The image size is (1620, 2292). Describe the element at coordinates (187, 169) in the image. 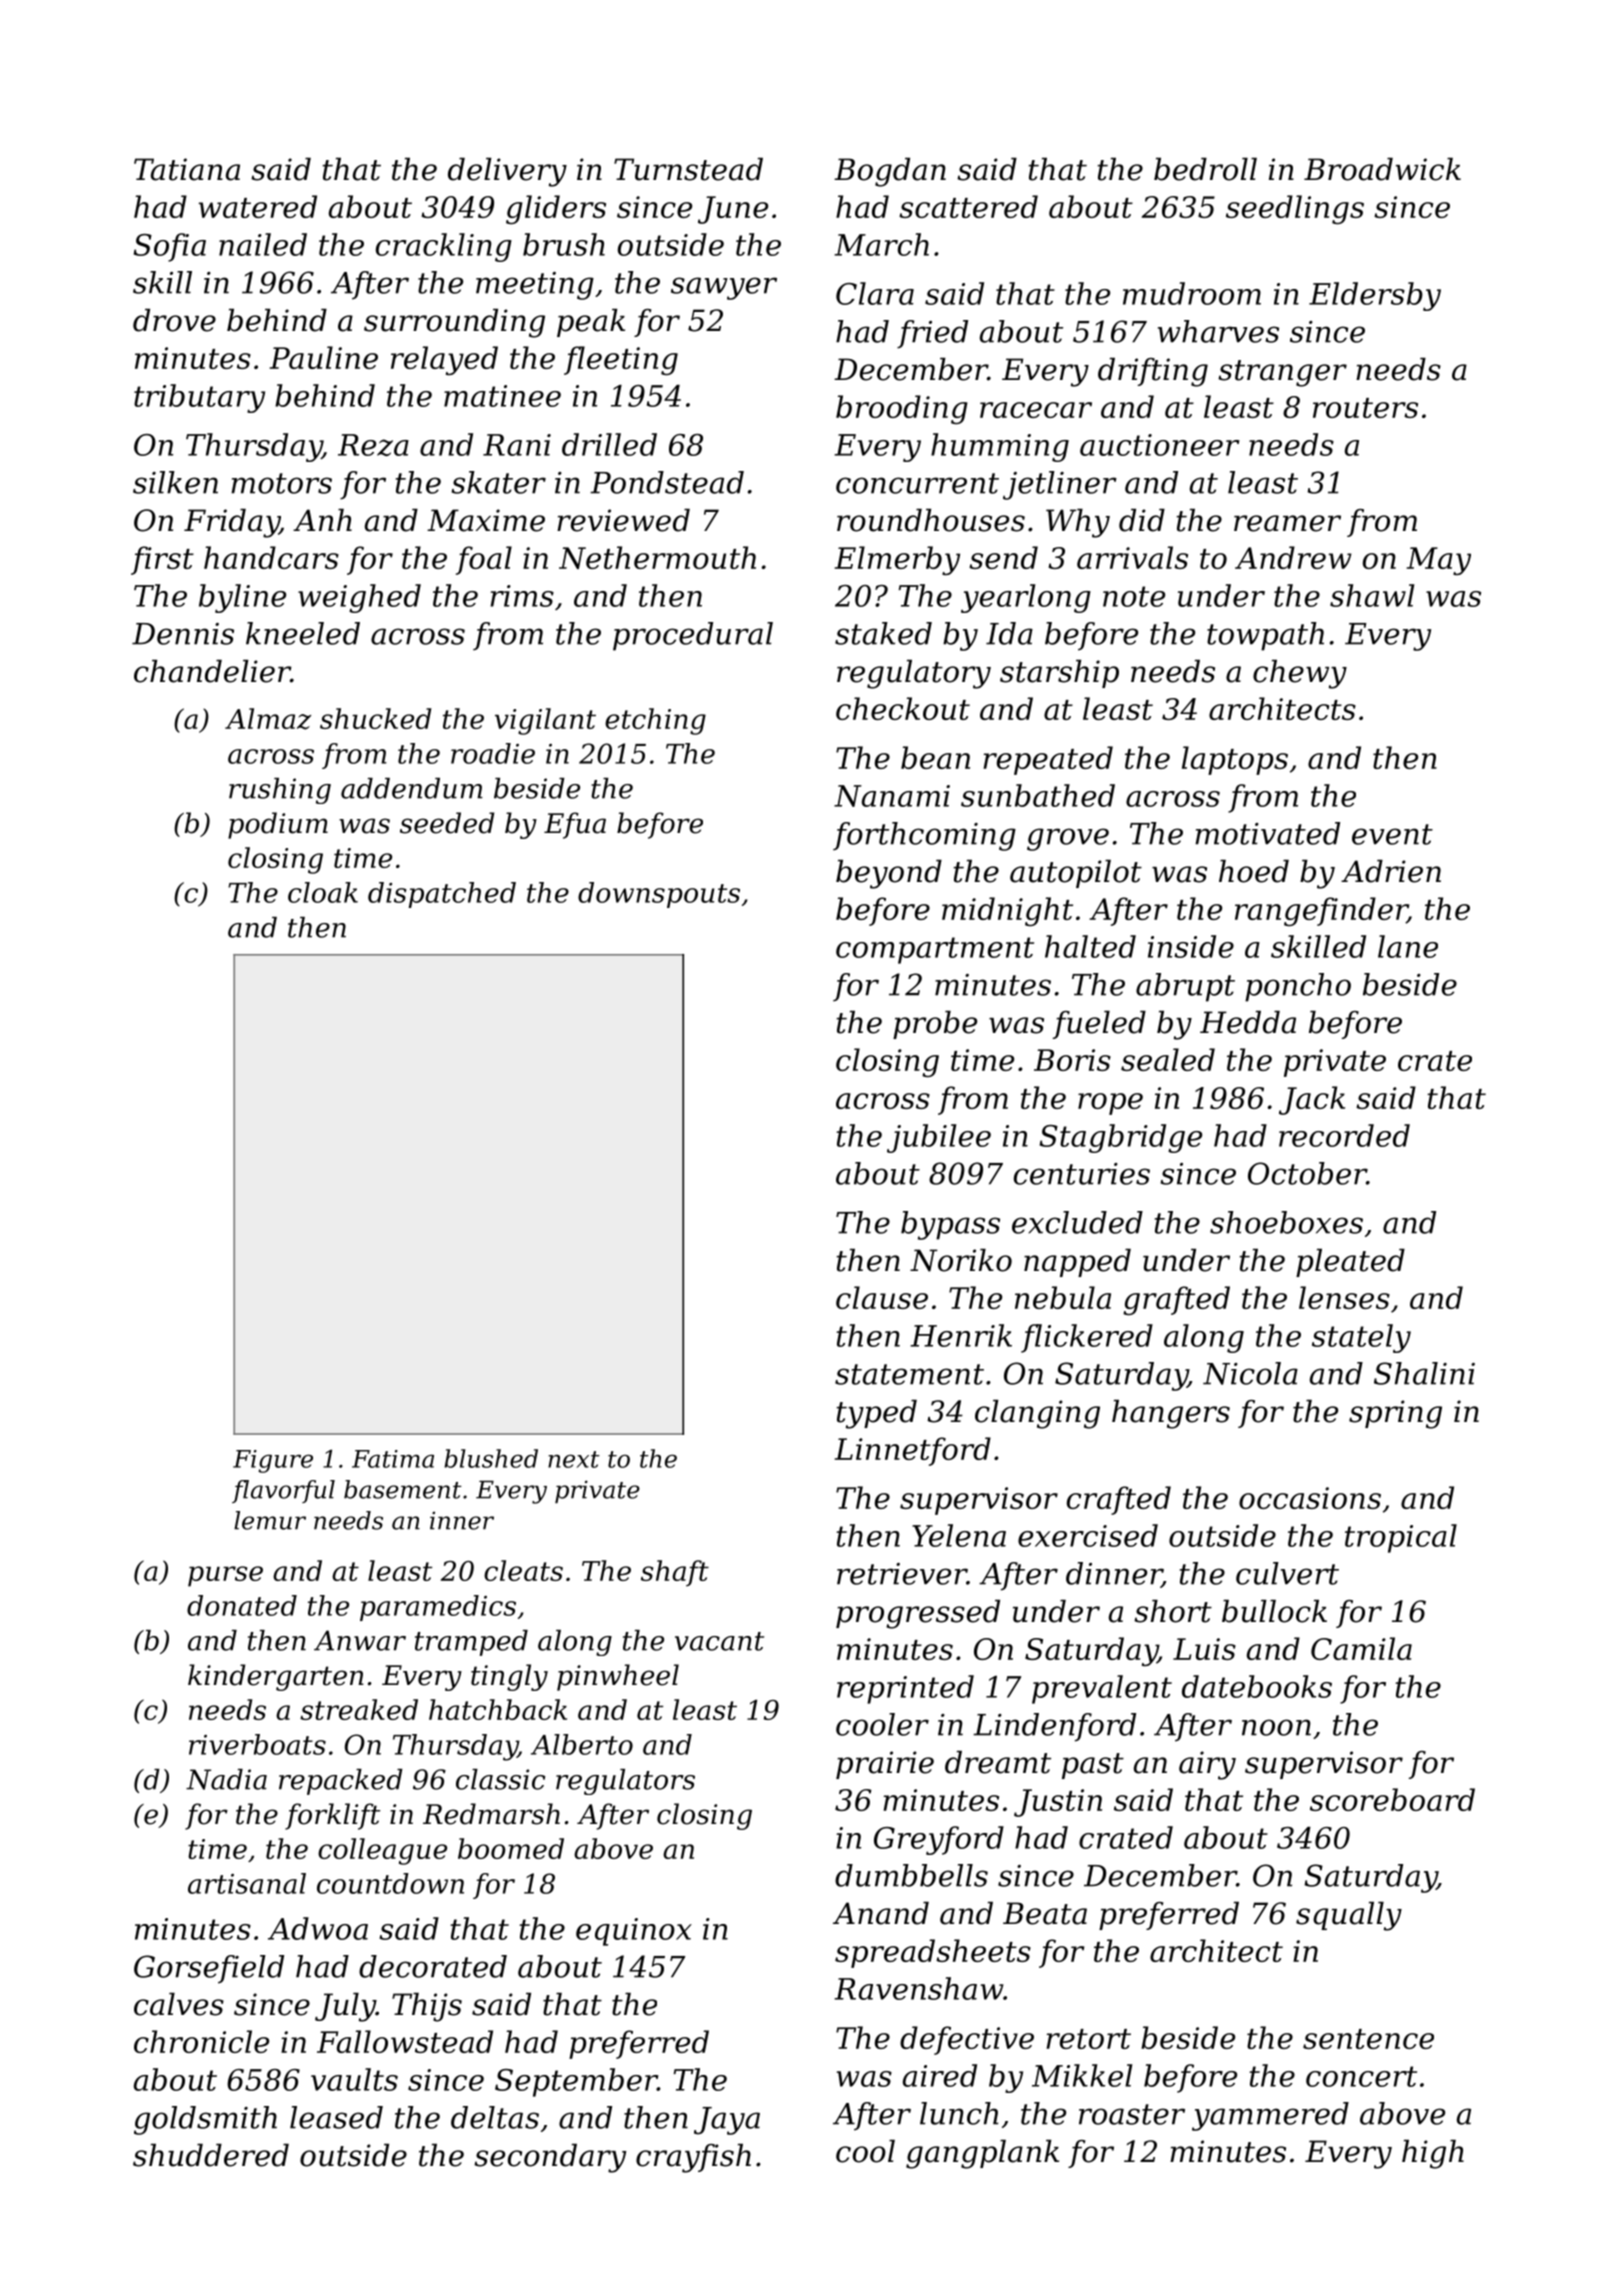

I see `Tatiana` at that location.
